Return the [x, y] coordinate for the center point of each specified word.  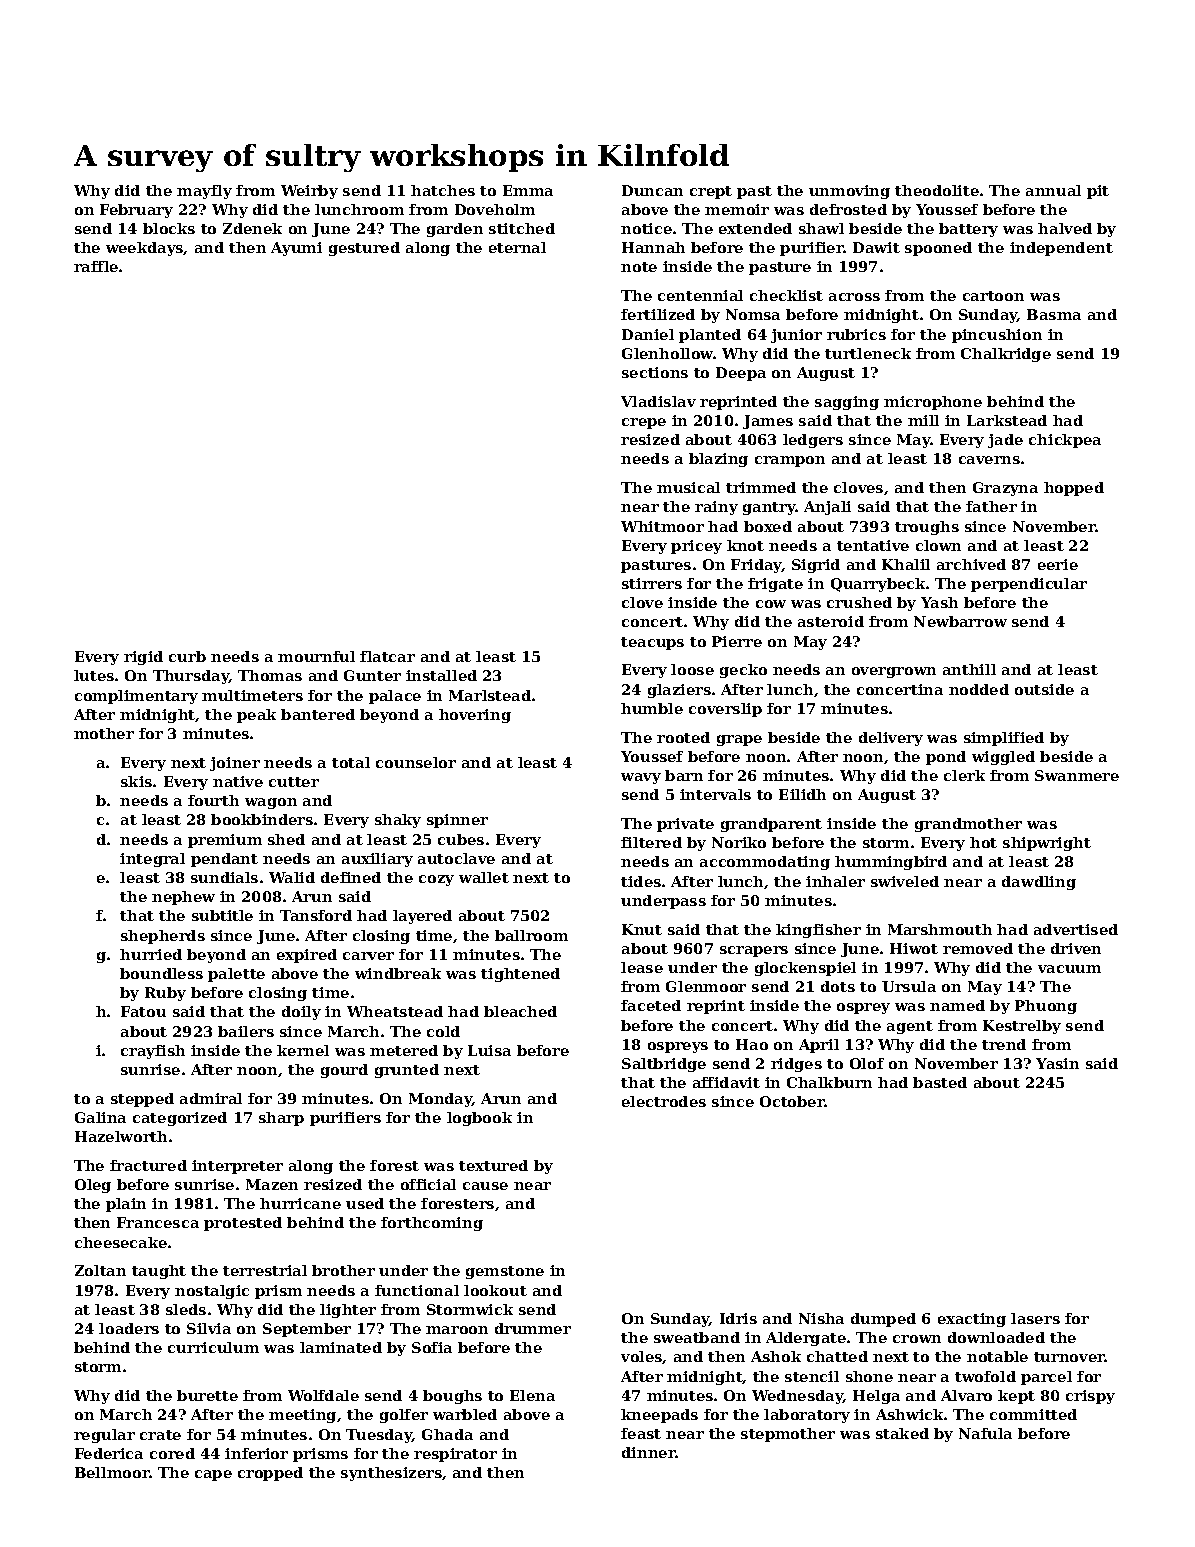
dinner [649, 1452]
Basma [1054, 314]
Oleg [93, 1186]
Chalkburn [829, 1082]
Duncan [652, 190]
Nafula [985, 1433]
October [792, 1101]
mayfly [204, 192]
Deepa [741, 374]
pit [1098, 192]
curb [187, 656]
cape [213, 1475]
